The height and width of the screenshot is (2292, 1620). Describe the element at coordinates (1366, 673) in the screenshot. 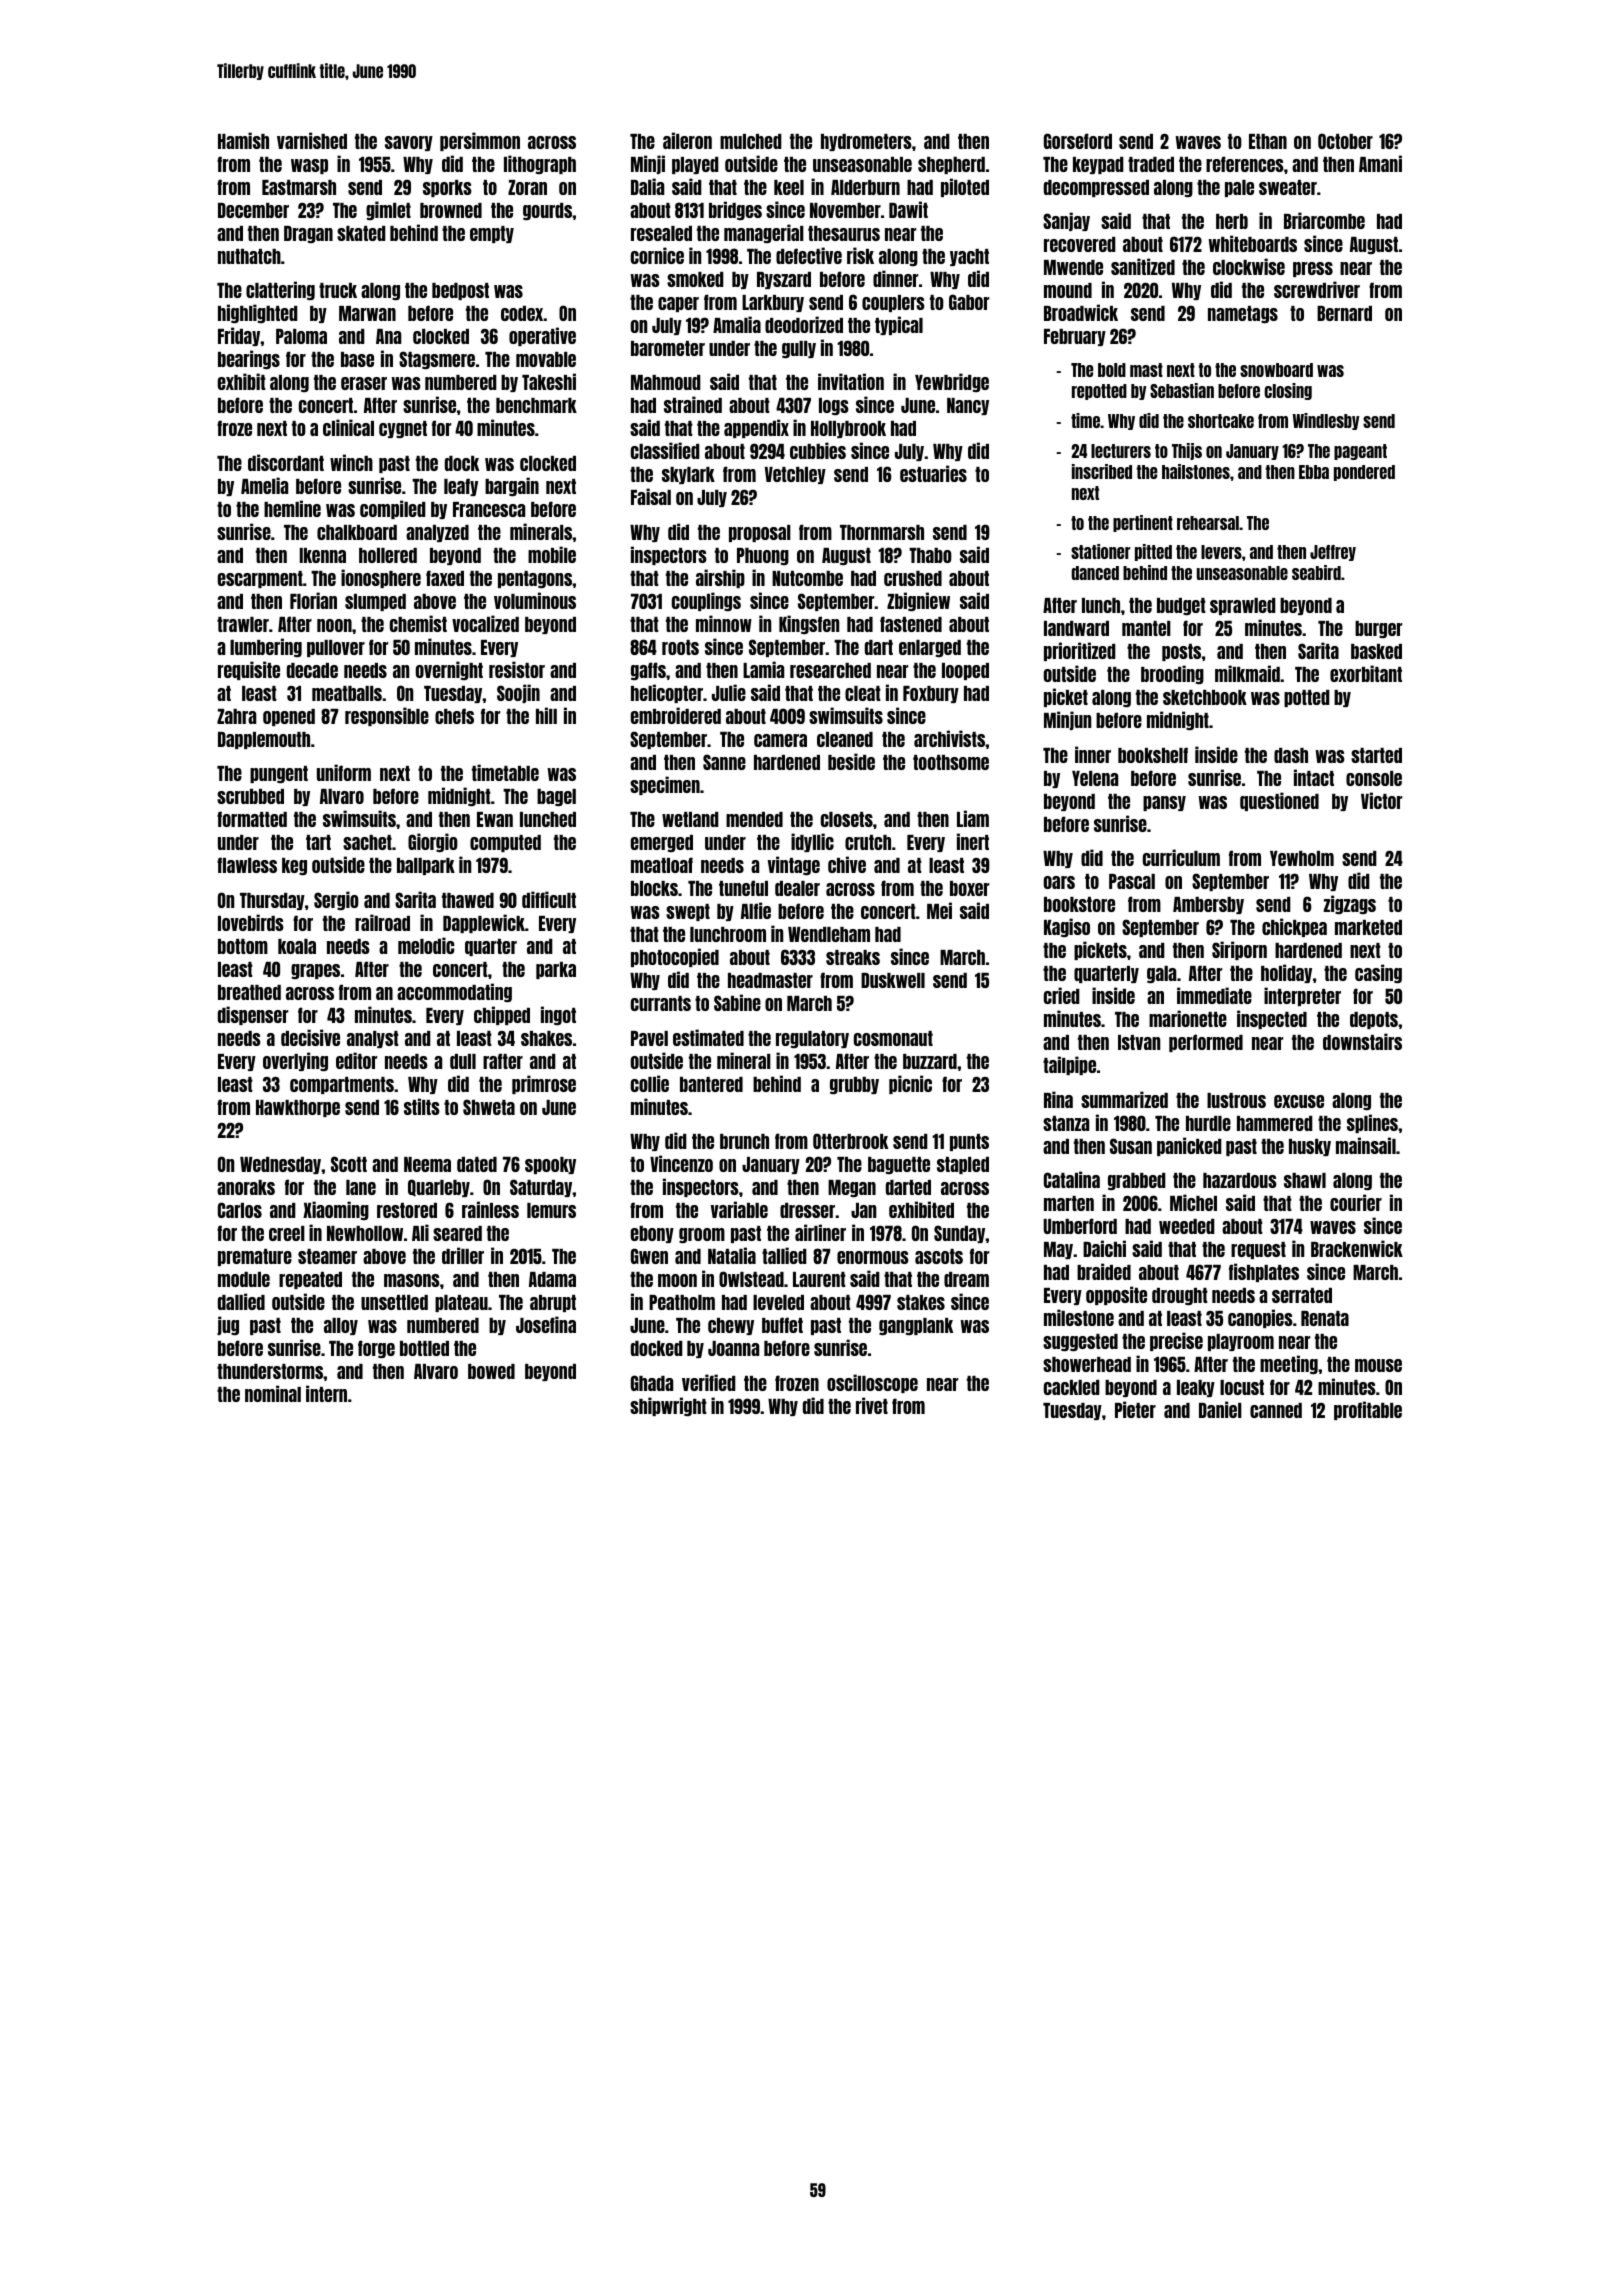

I see `exorbitant` at that location.
